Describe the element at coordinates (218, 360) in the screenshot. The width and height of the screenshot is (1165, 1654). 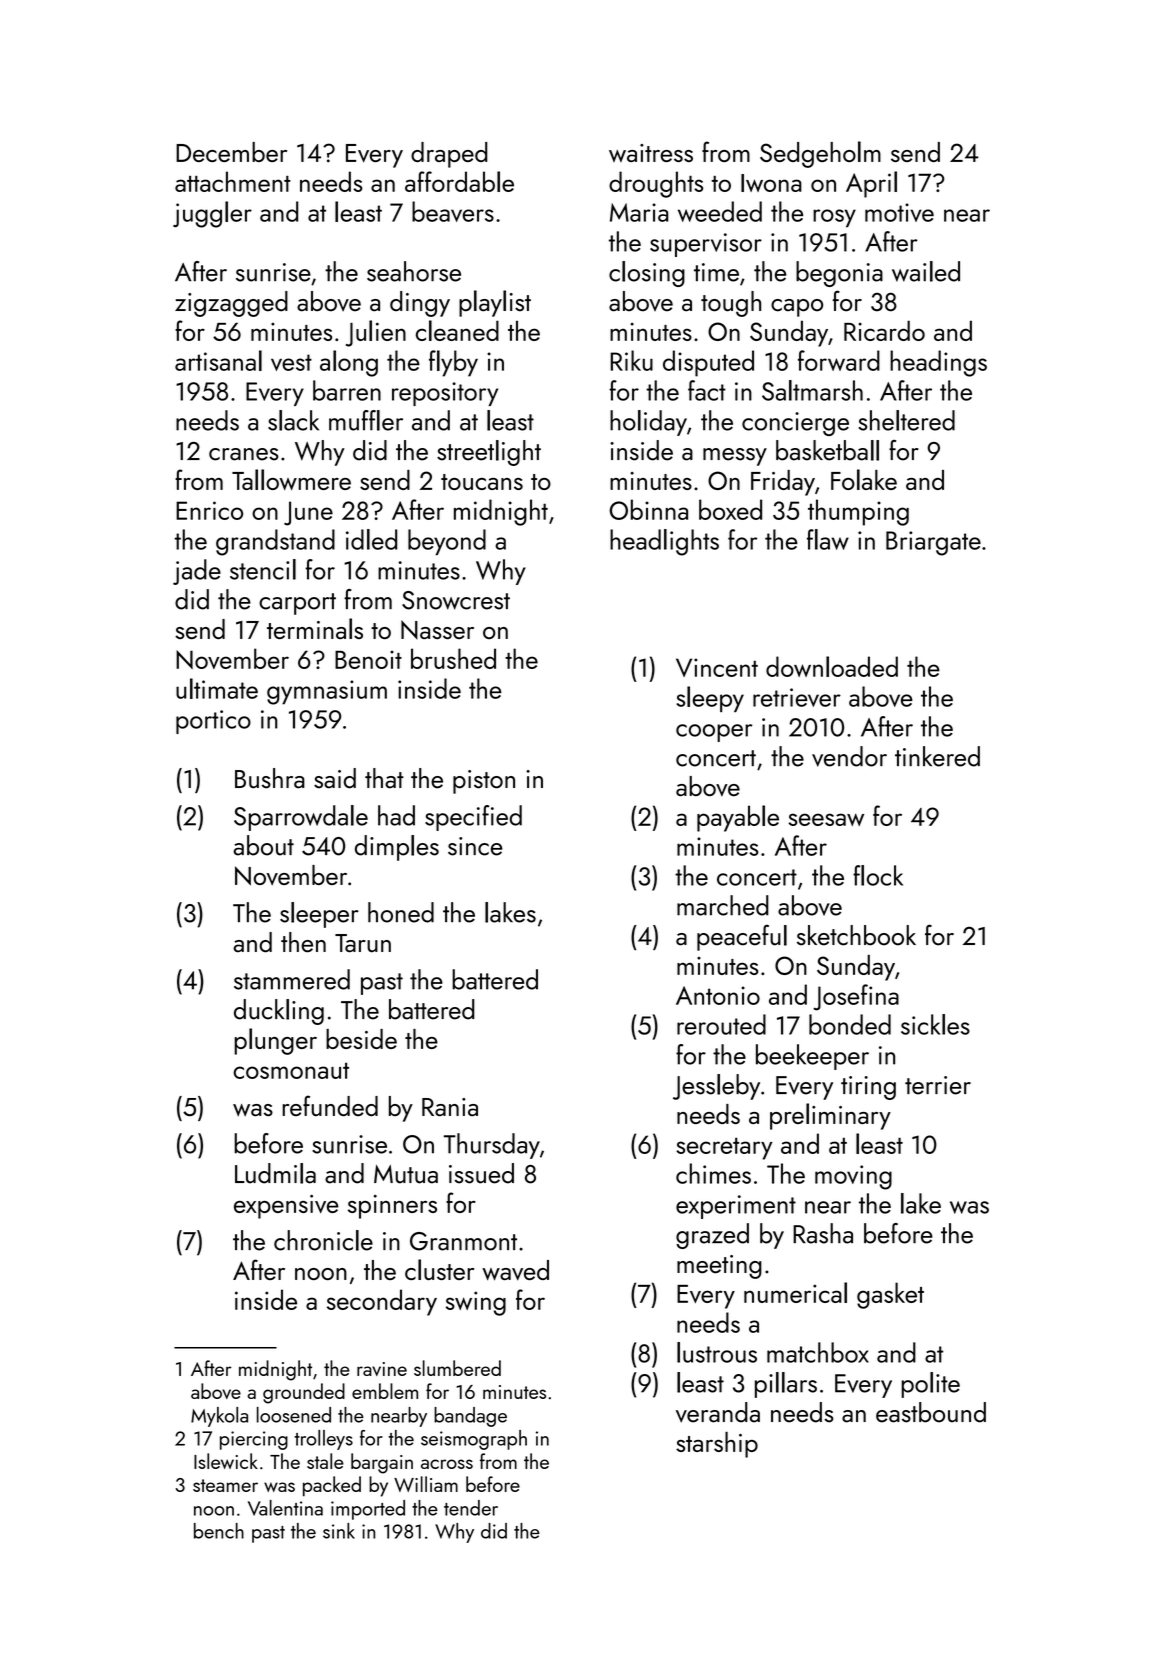
I see `artisanal` at that location.
